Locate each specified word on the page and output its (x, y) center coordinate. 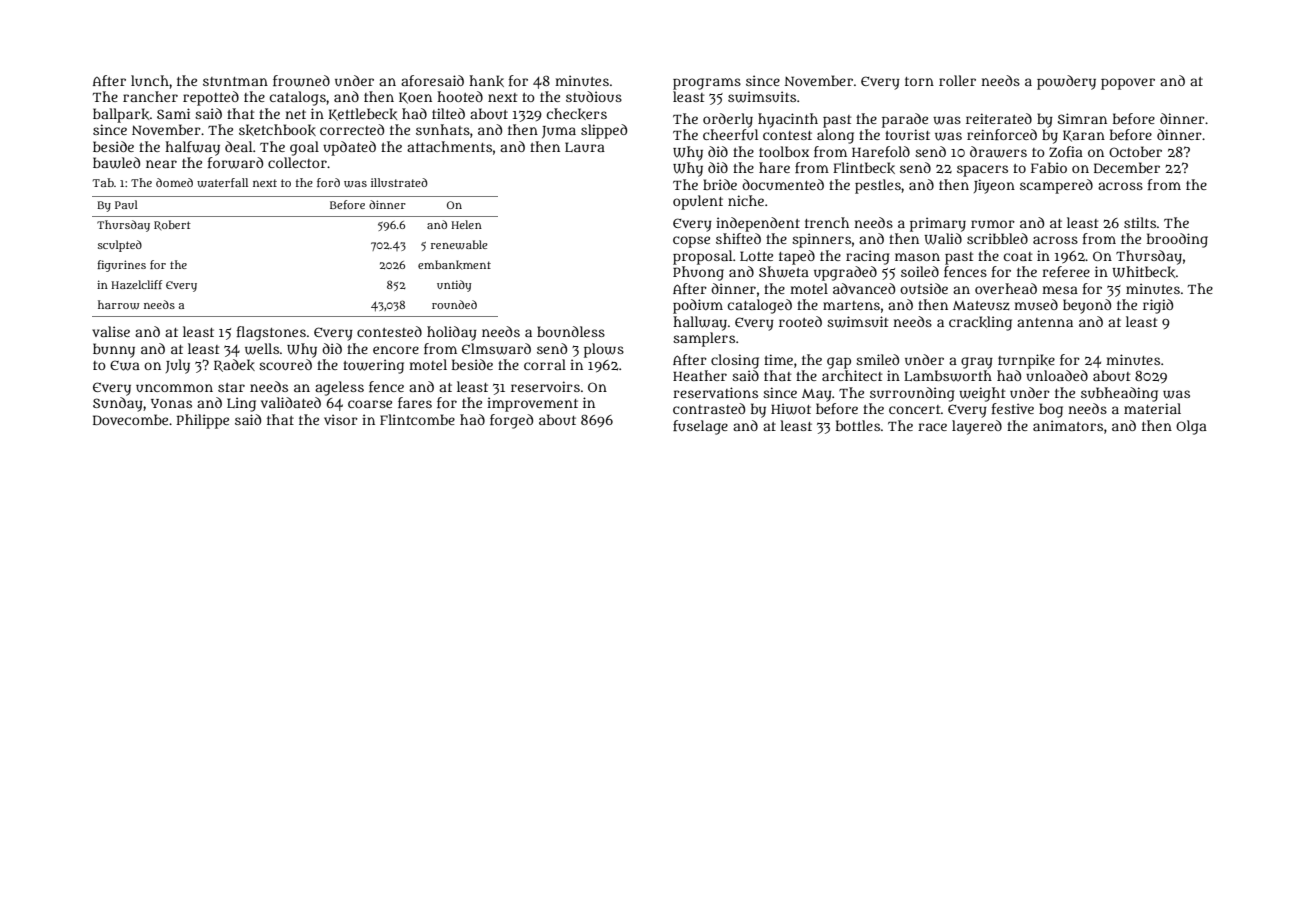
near (161, 164)
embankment (454, 265)
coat (1018, 256)
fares (415, 402)
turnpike (1026, 361)
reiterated (999, 118)
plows (604, 350)
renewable (459, 244)
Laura (585, 147)
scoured (285, 364)
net (295, 114)
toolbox (784, 151)
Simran (1082, 118)
